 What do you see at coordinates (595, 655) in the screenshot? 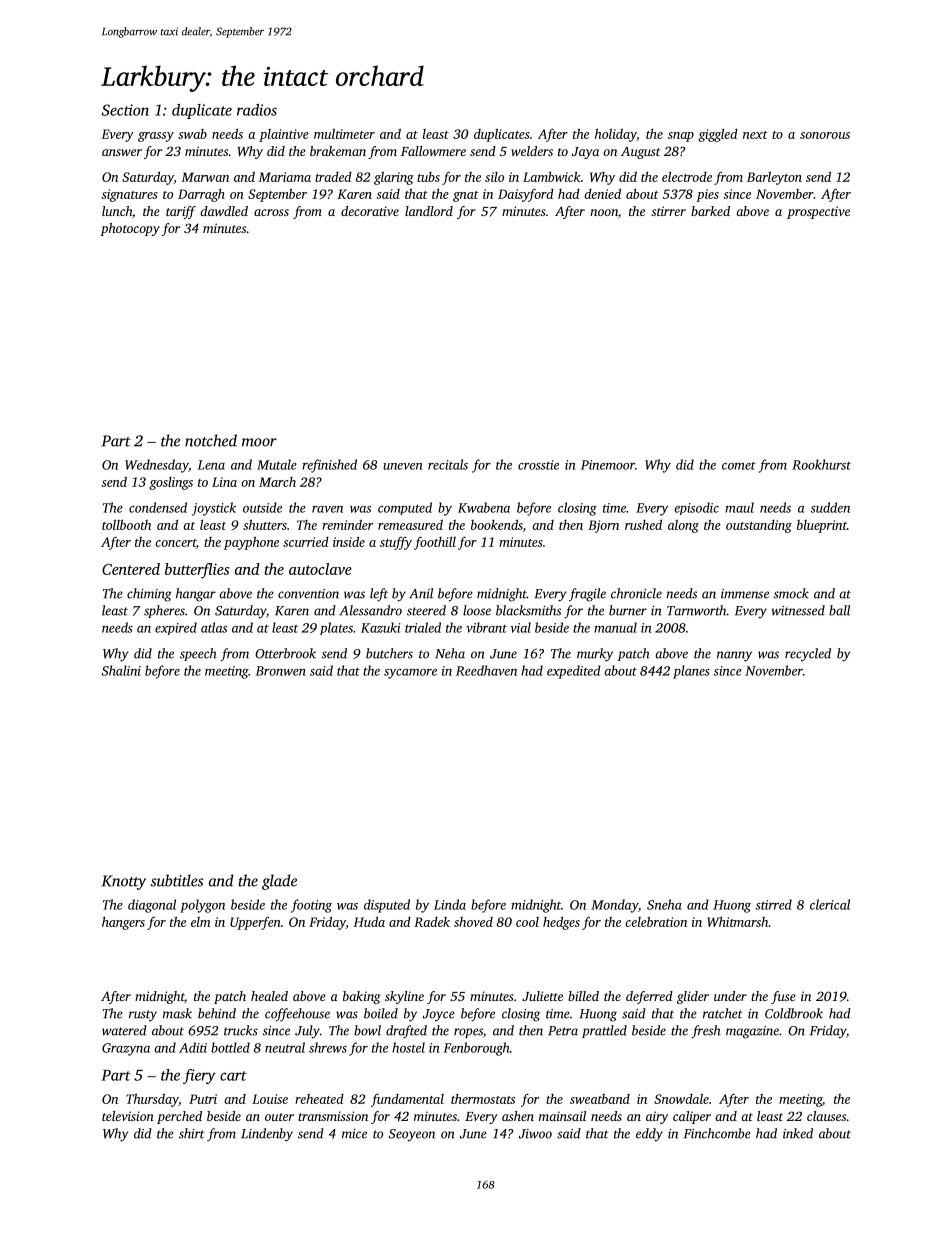
I see `murky` at bounding box center [595, 655].
